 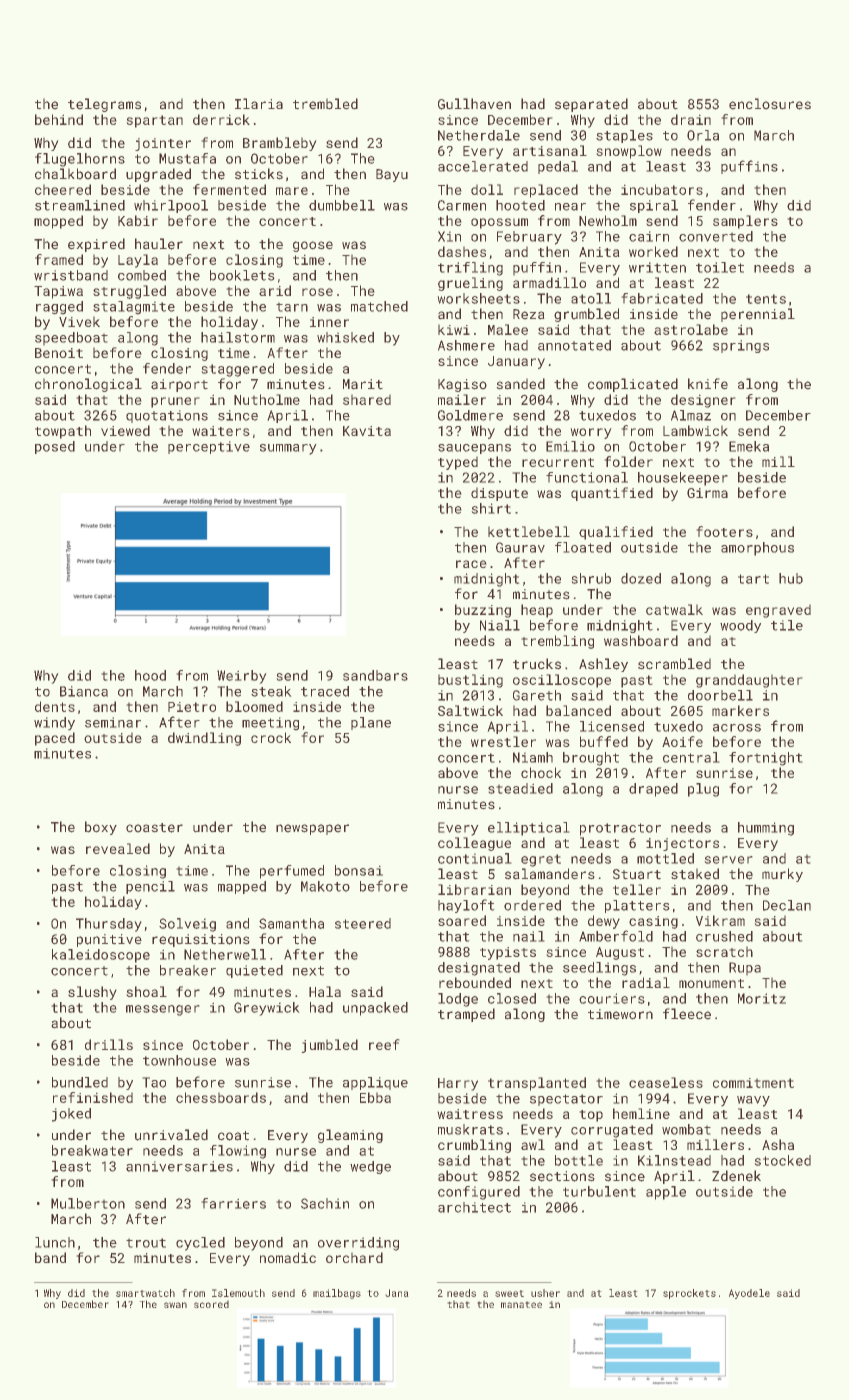 What do you see at coordinates (209, 447) in the screenshot?
I see `perceptive` at bounding box center [209, 447].
